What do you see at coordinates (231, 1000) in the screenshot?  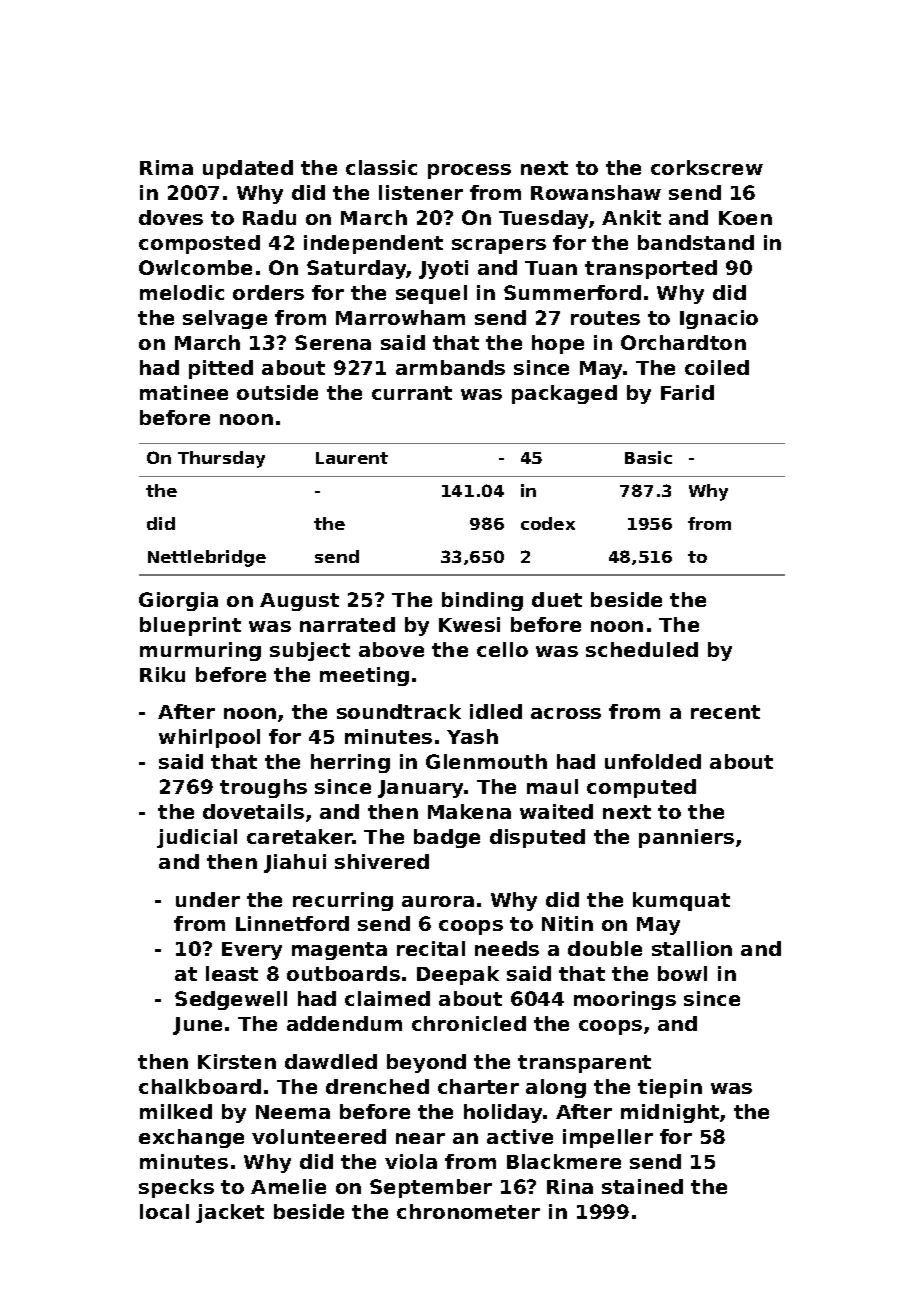 I see `Sedgewell` at bounding box center [231, 1000].
